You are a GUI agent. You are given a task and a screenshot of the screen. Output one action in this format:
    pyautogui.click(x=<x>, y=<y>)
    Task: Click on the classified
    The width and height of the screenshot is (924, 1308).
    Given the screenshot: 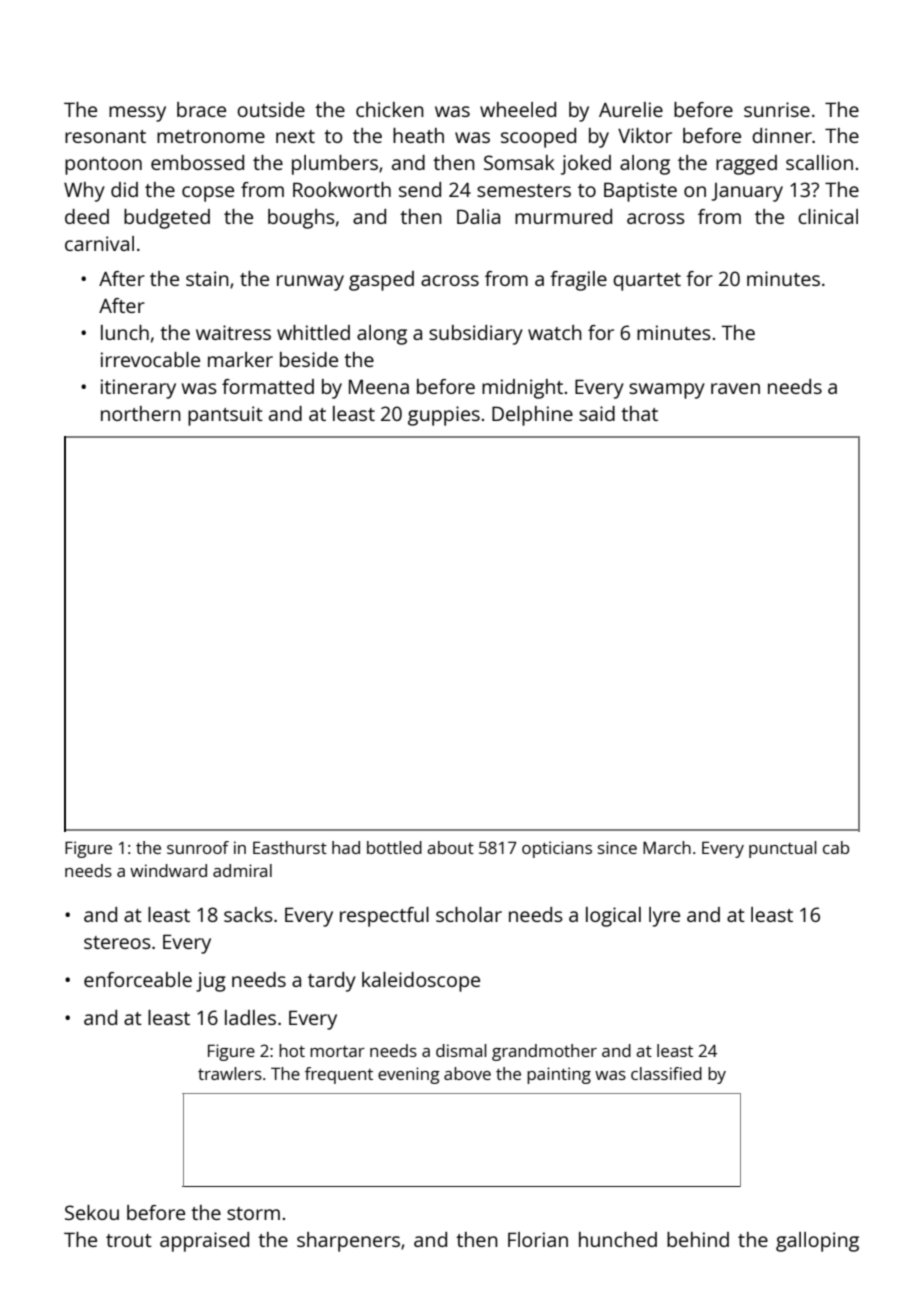 What is the action you would take?
    pyautogui.click(x=666, y=1073)
